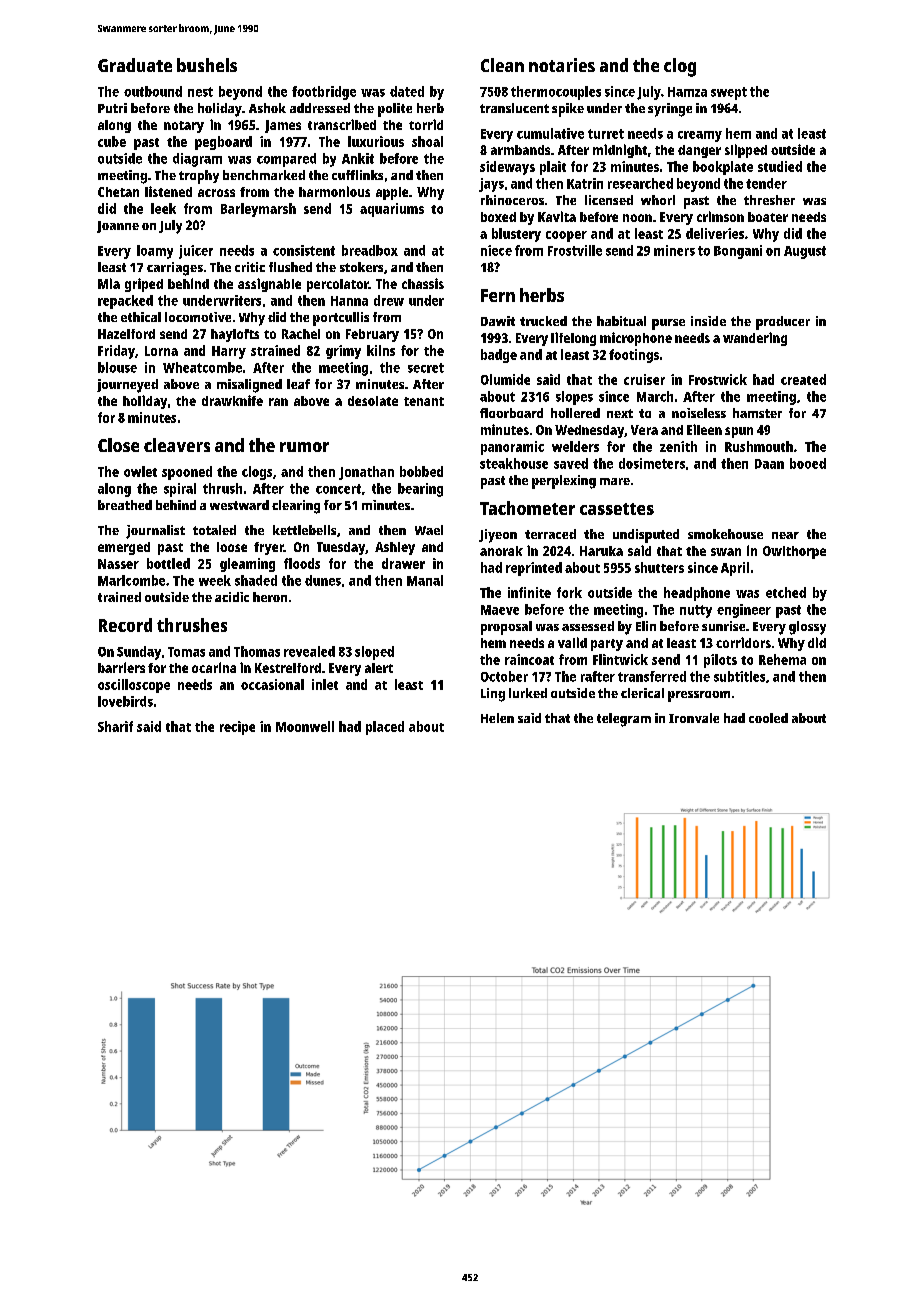 This page has width=924, height=1308. Describe the element at coordinates (229, 352) in the page. I see `Harry` at that location.
